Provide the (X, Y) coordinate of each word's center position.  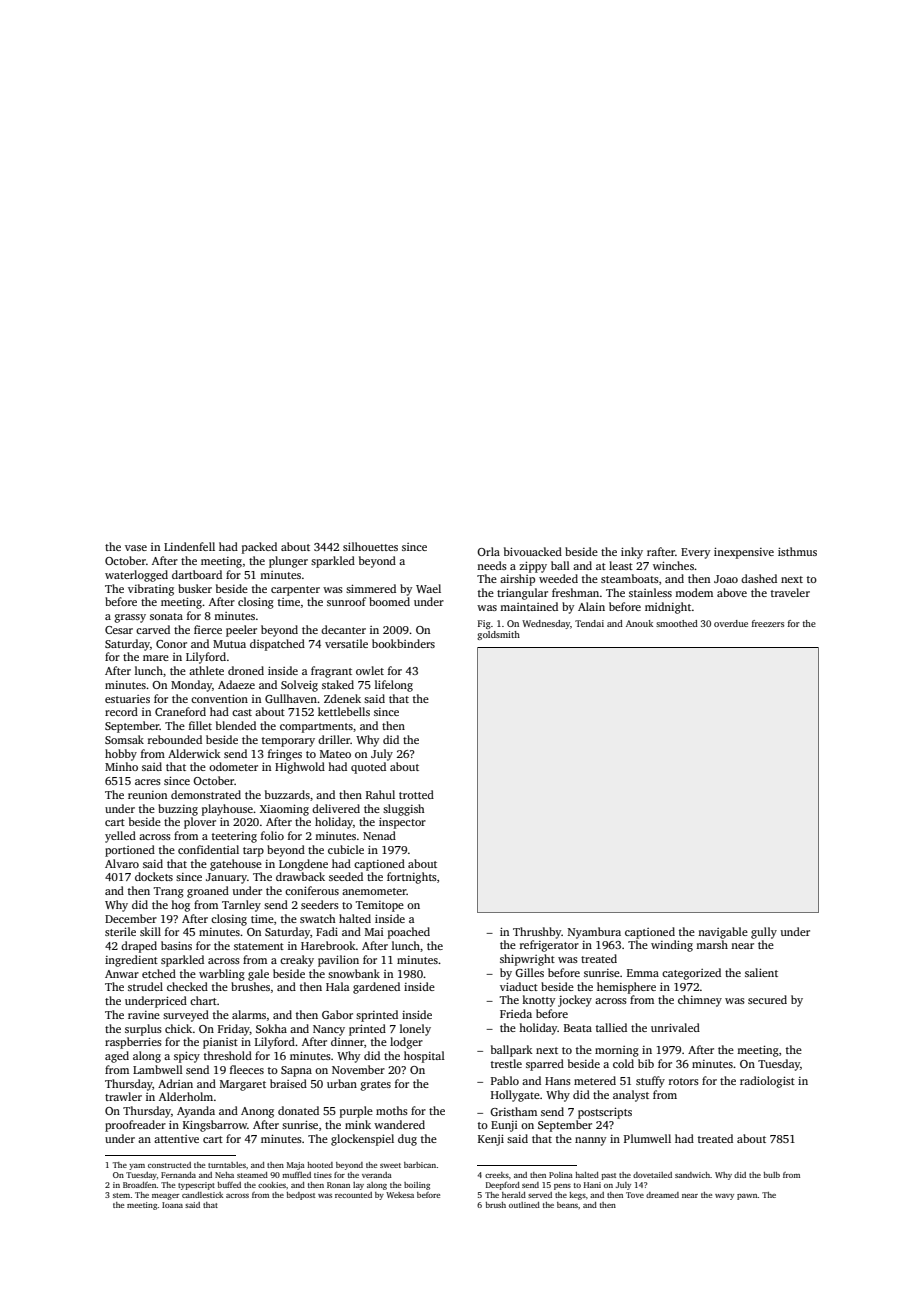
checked (187, 986)
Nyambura (594, 933)
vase (136, 548)
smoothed (677, 623)
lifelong (394, 686)
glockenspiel (362, 1140)
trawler (123, 1096)
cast (242, 712)
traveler (790, 592)
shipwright (527, 960)
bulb (771, 1175)
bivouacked (533, 551)
